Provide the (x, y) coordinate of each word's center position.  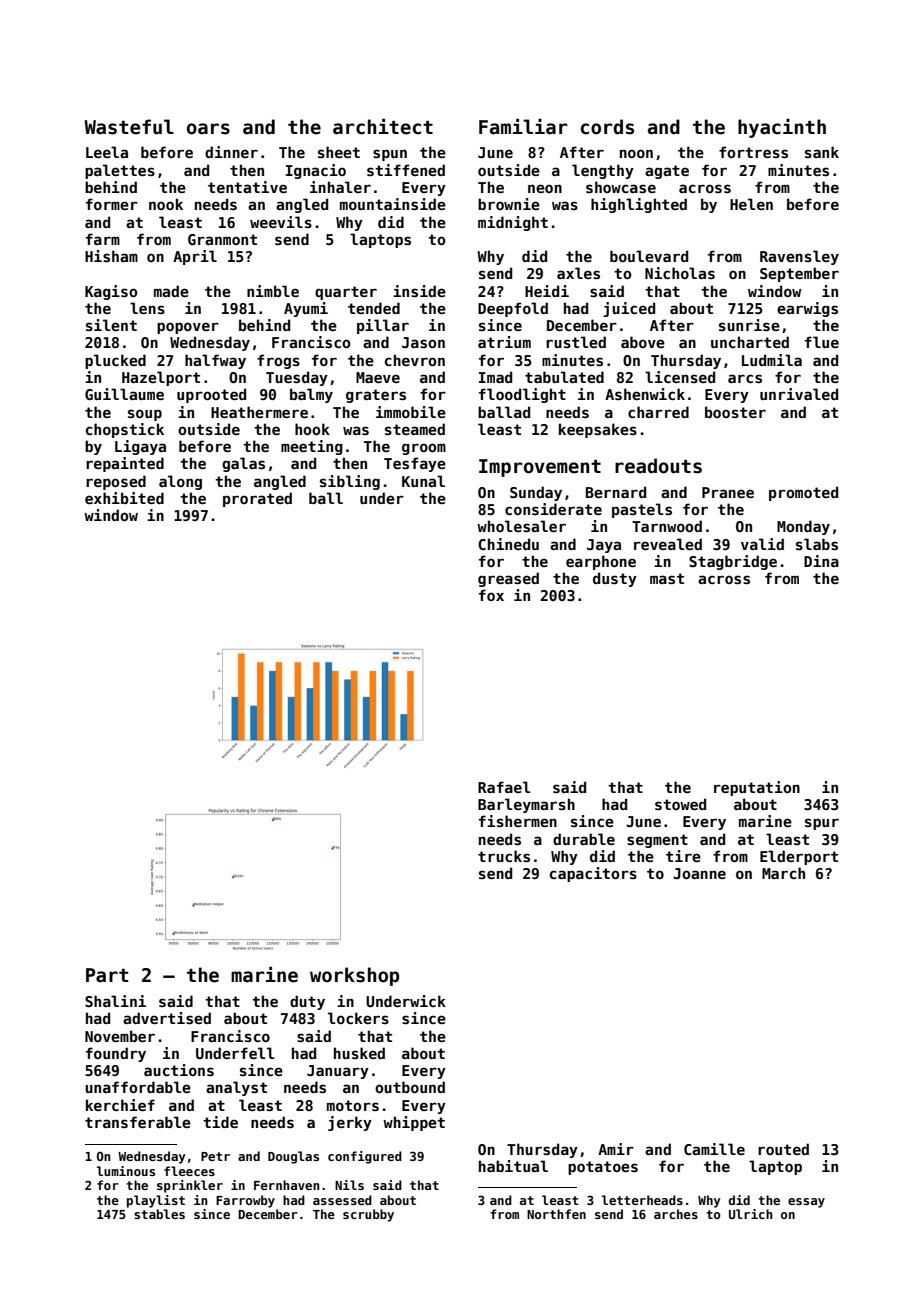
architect (383, 126)
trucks (504, 856)
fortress (753, 152)
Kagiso (111, 292)
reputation (757, 788)
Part (107, 975)
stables (159, 1214)
